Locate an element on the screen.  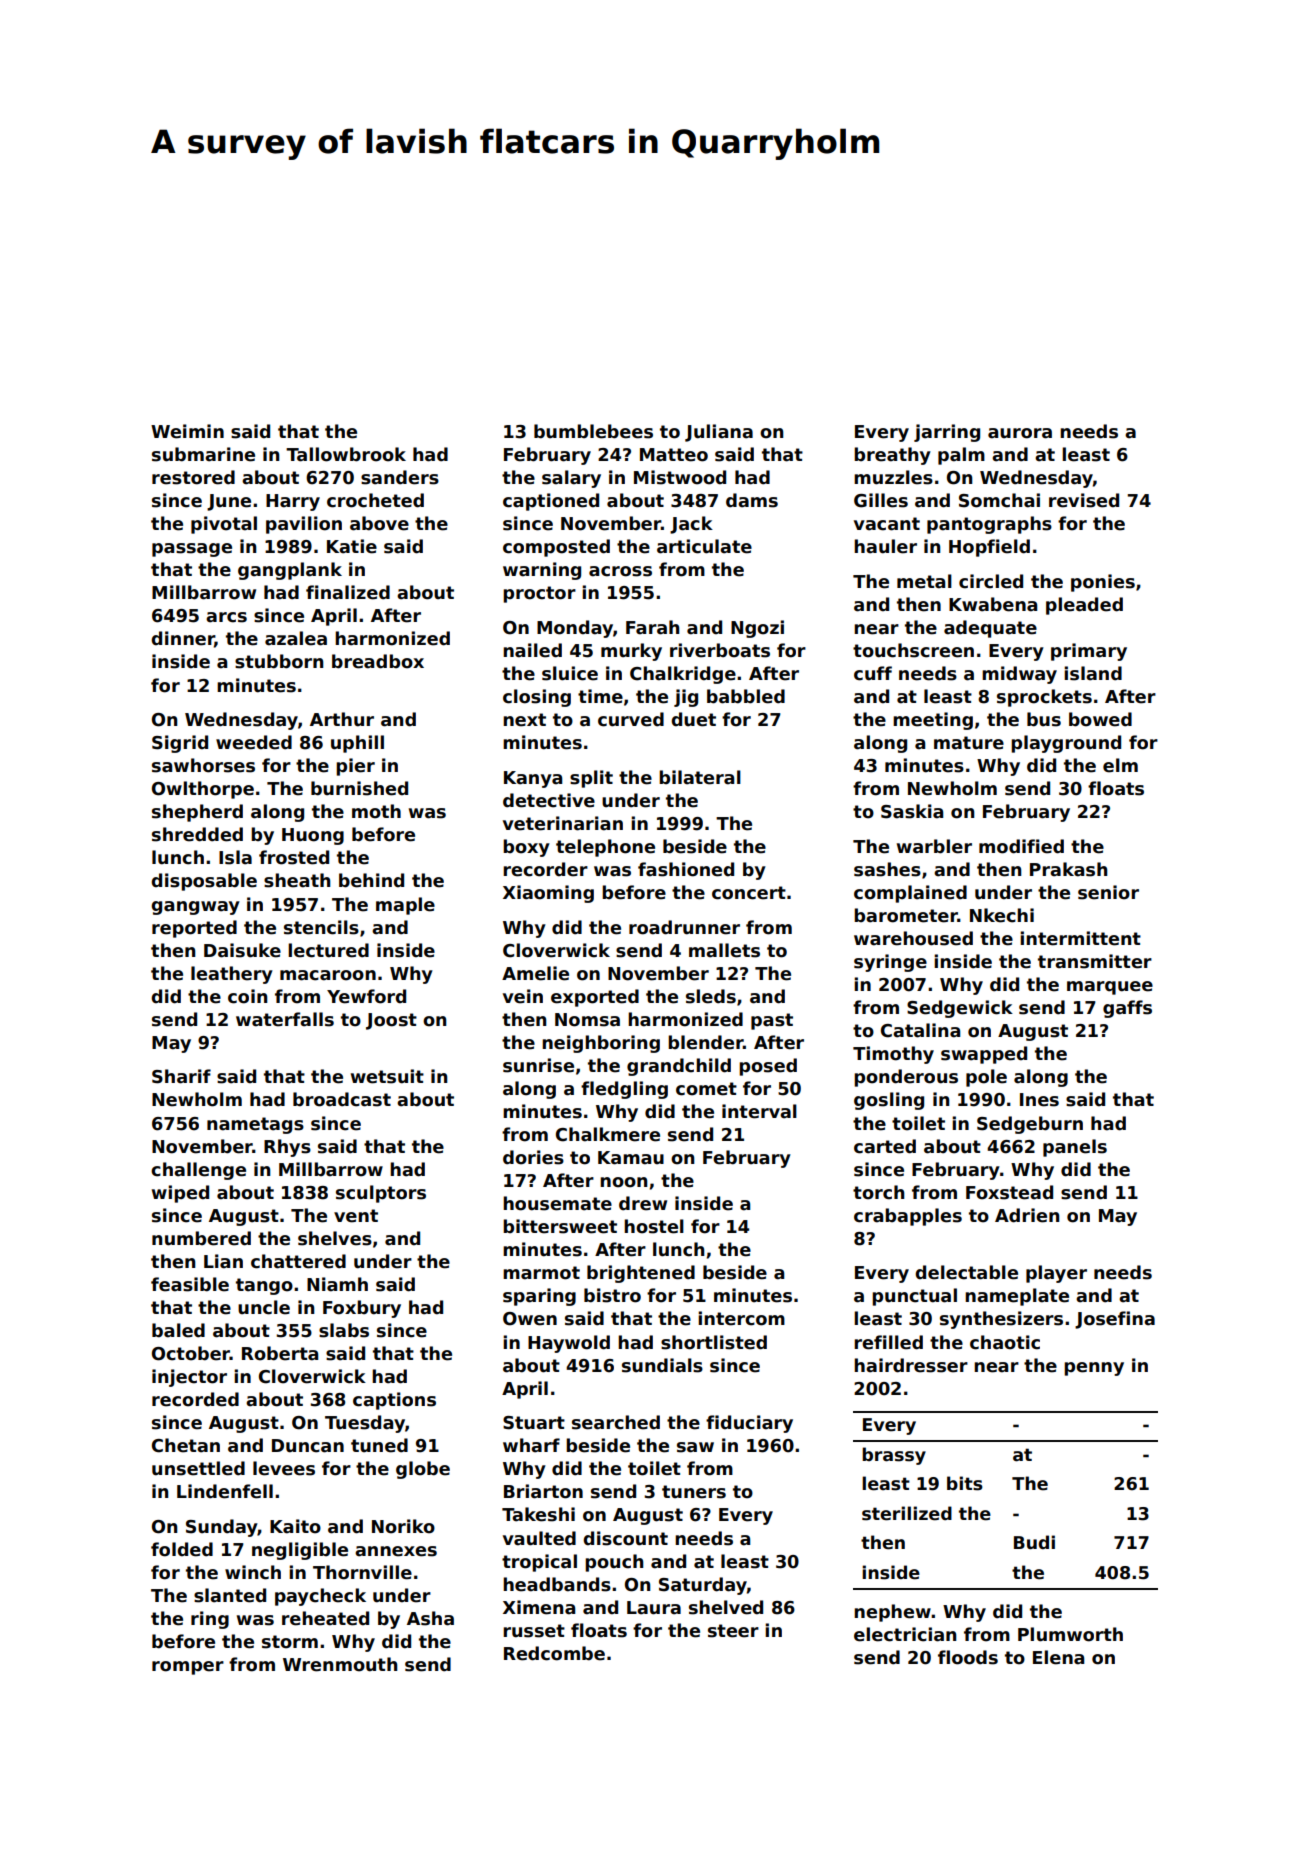
challenge is located at coordinates (198, 1171).
